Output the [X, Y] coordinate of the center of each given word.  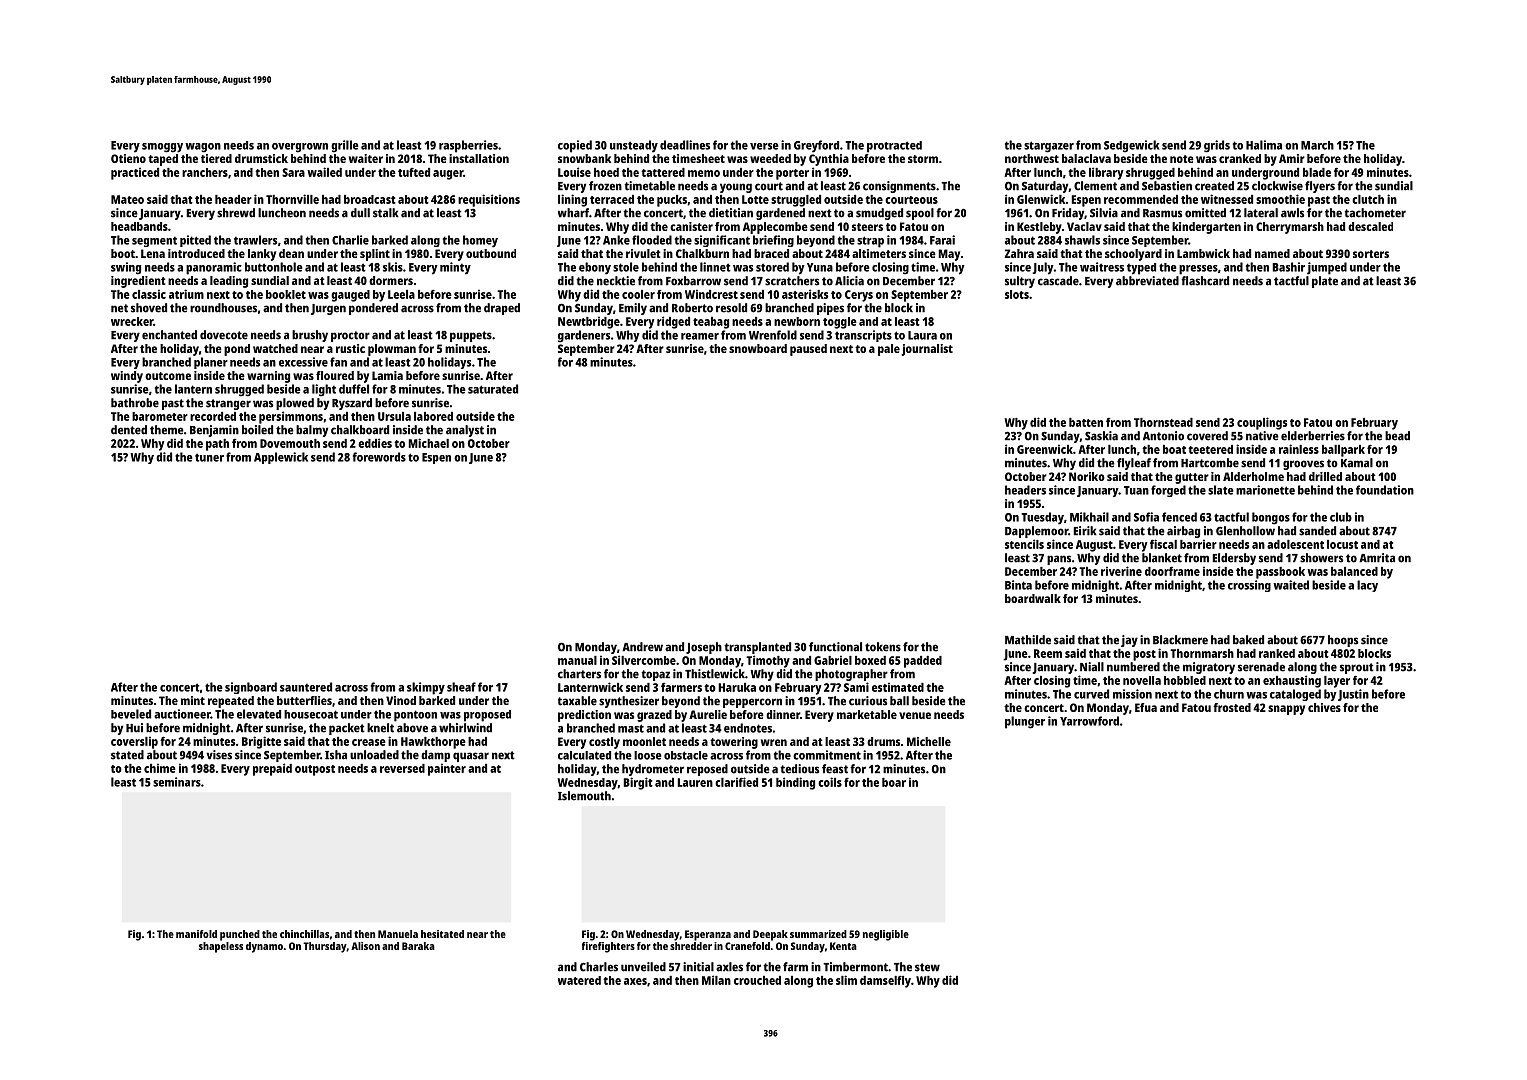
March [1317, 145]
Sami [856, 687]
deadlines [685, 145]
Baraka [418, 946]
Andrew [642, 647]
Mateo [127, 199]
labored [433, 416]
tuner [209, 457]
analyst [465, 431]
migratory [1209, 668]
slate [1221, 490]
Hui [134, 728]
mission [1132, 694]
